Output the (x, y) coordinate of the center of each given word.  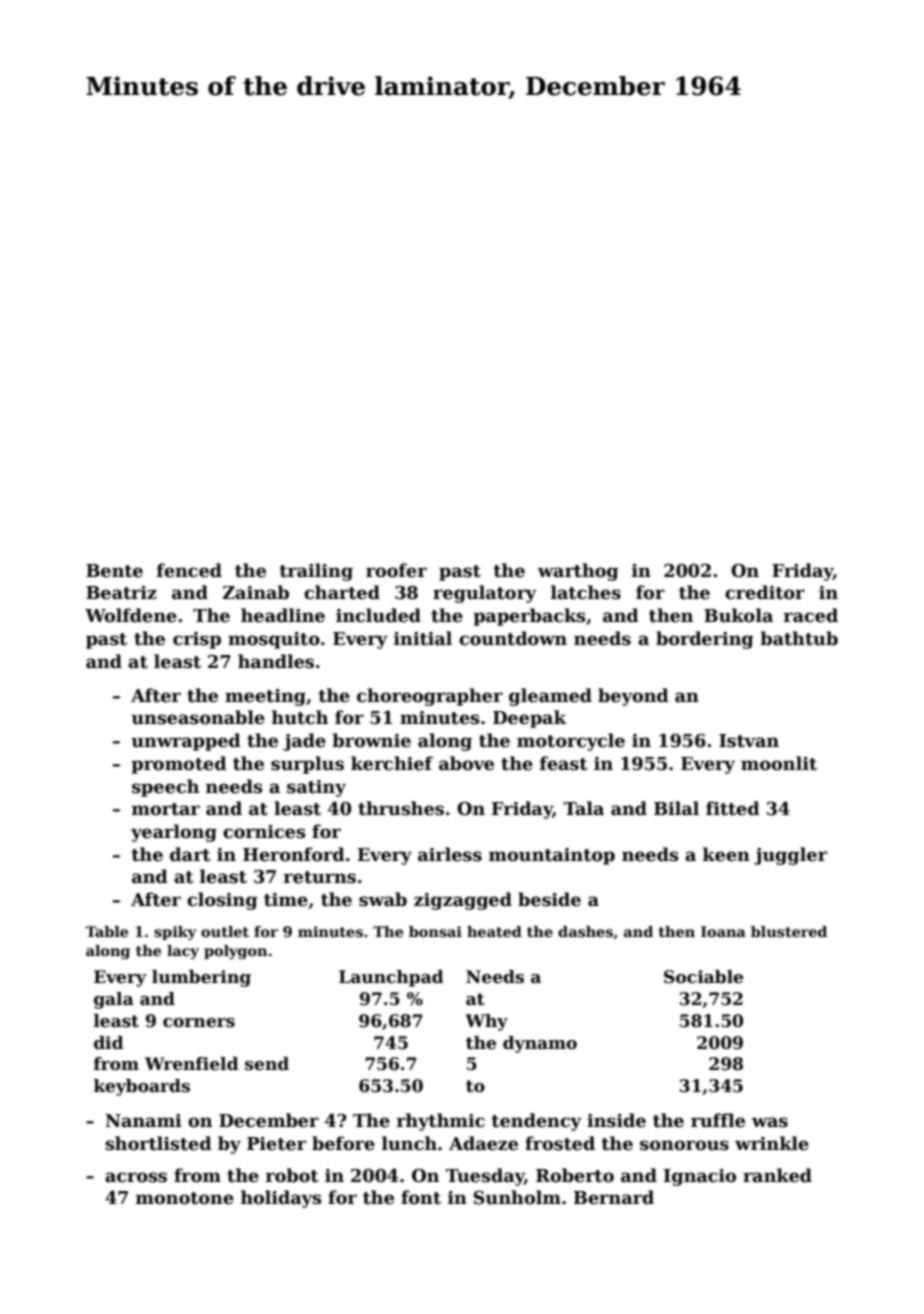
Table (106, 931)
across (136, 1177)
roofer (396, 570)
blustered (789, 931)
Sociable (703, 977)
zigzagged (463, 901)
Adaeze (483, 1143)
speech (165, 788)
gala (114, 1000)
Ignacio (699, 1177)
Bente (114, 571)
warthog (578, 572)
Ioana (723, 931)
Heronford (294, 854)
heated (494, 931)
